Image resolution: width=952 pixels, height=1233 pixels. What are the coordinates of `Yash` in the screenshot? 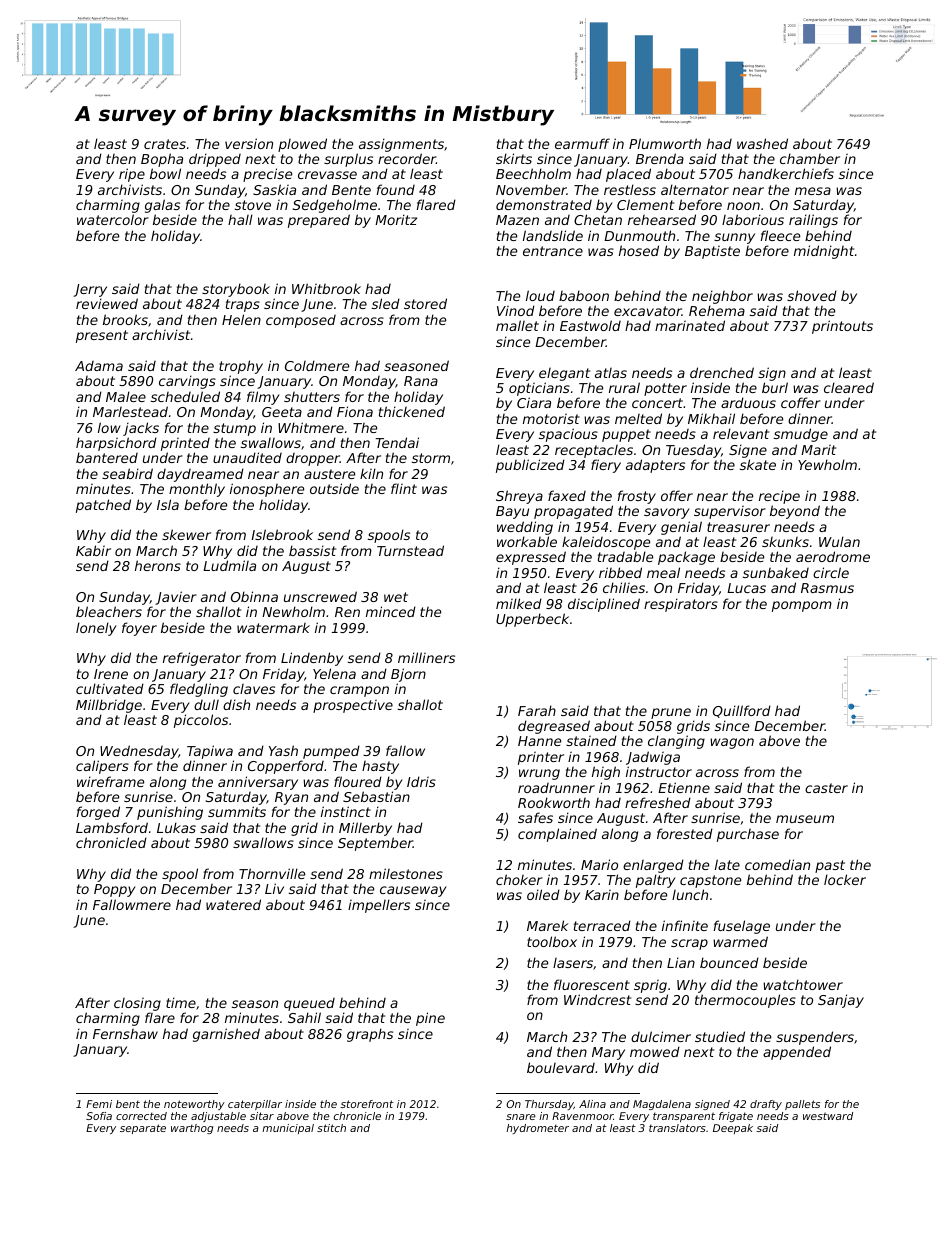 It's located at (283, 750).
